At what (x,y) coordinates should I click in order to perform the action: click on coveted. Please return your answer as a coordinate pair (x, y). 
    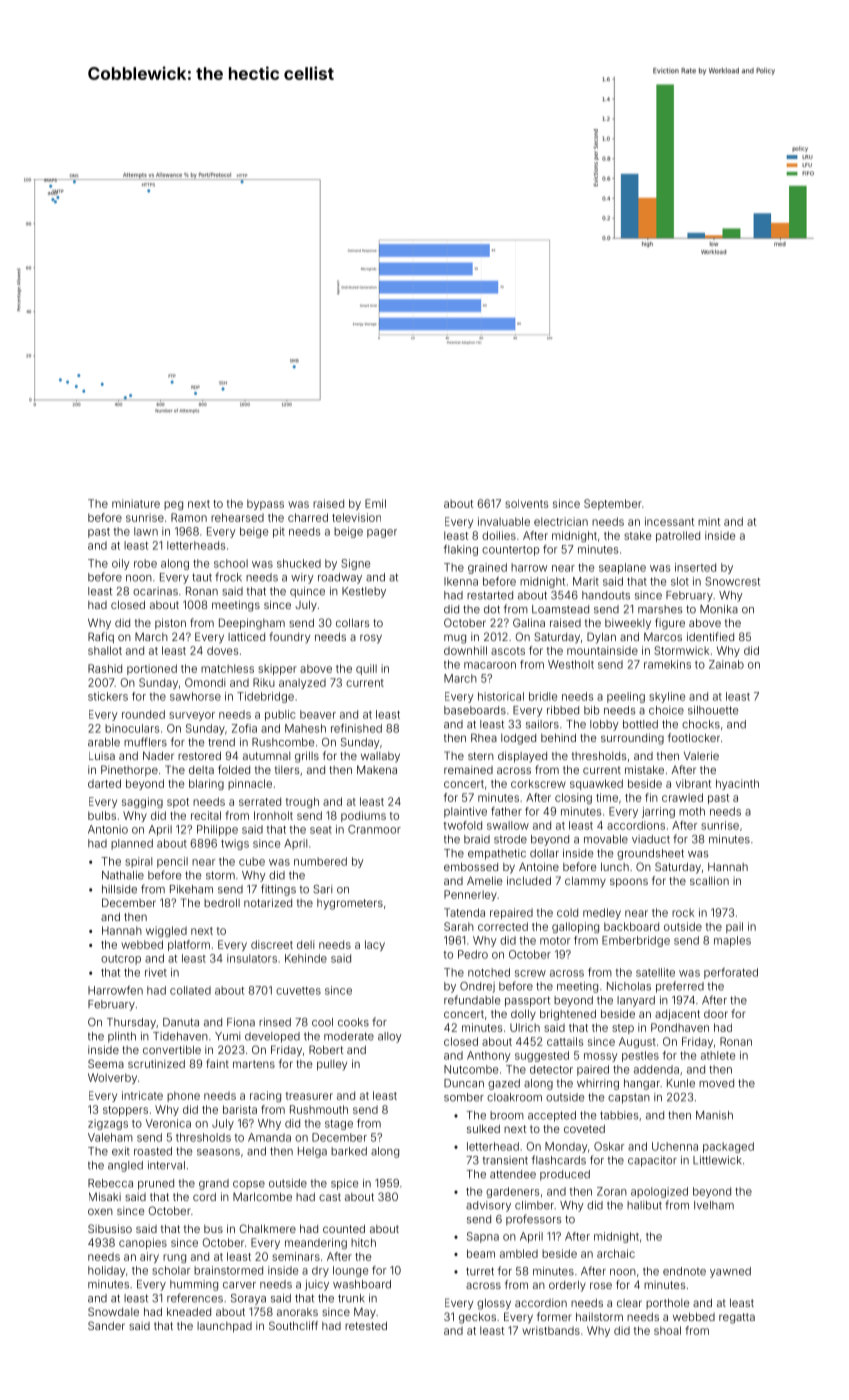
    Looking at the image, I should click on (584, 1129).
